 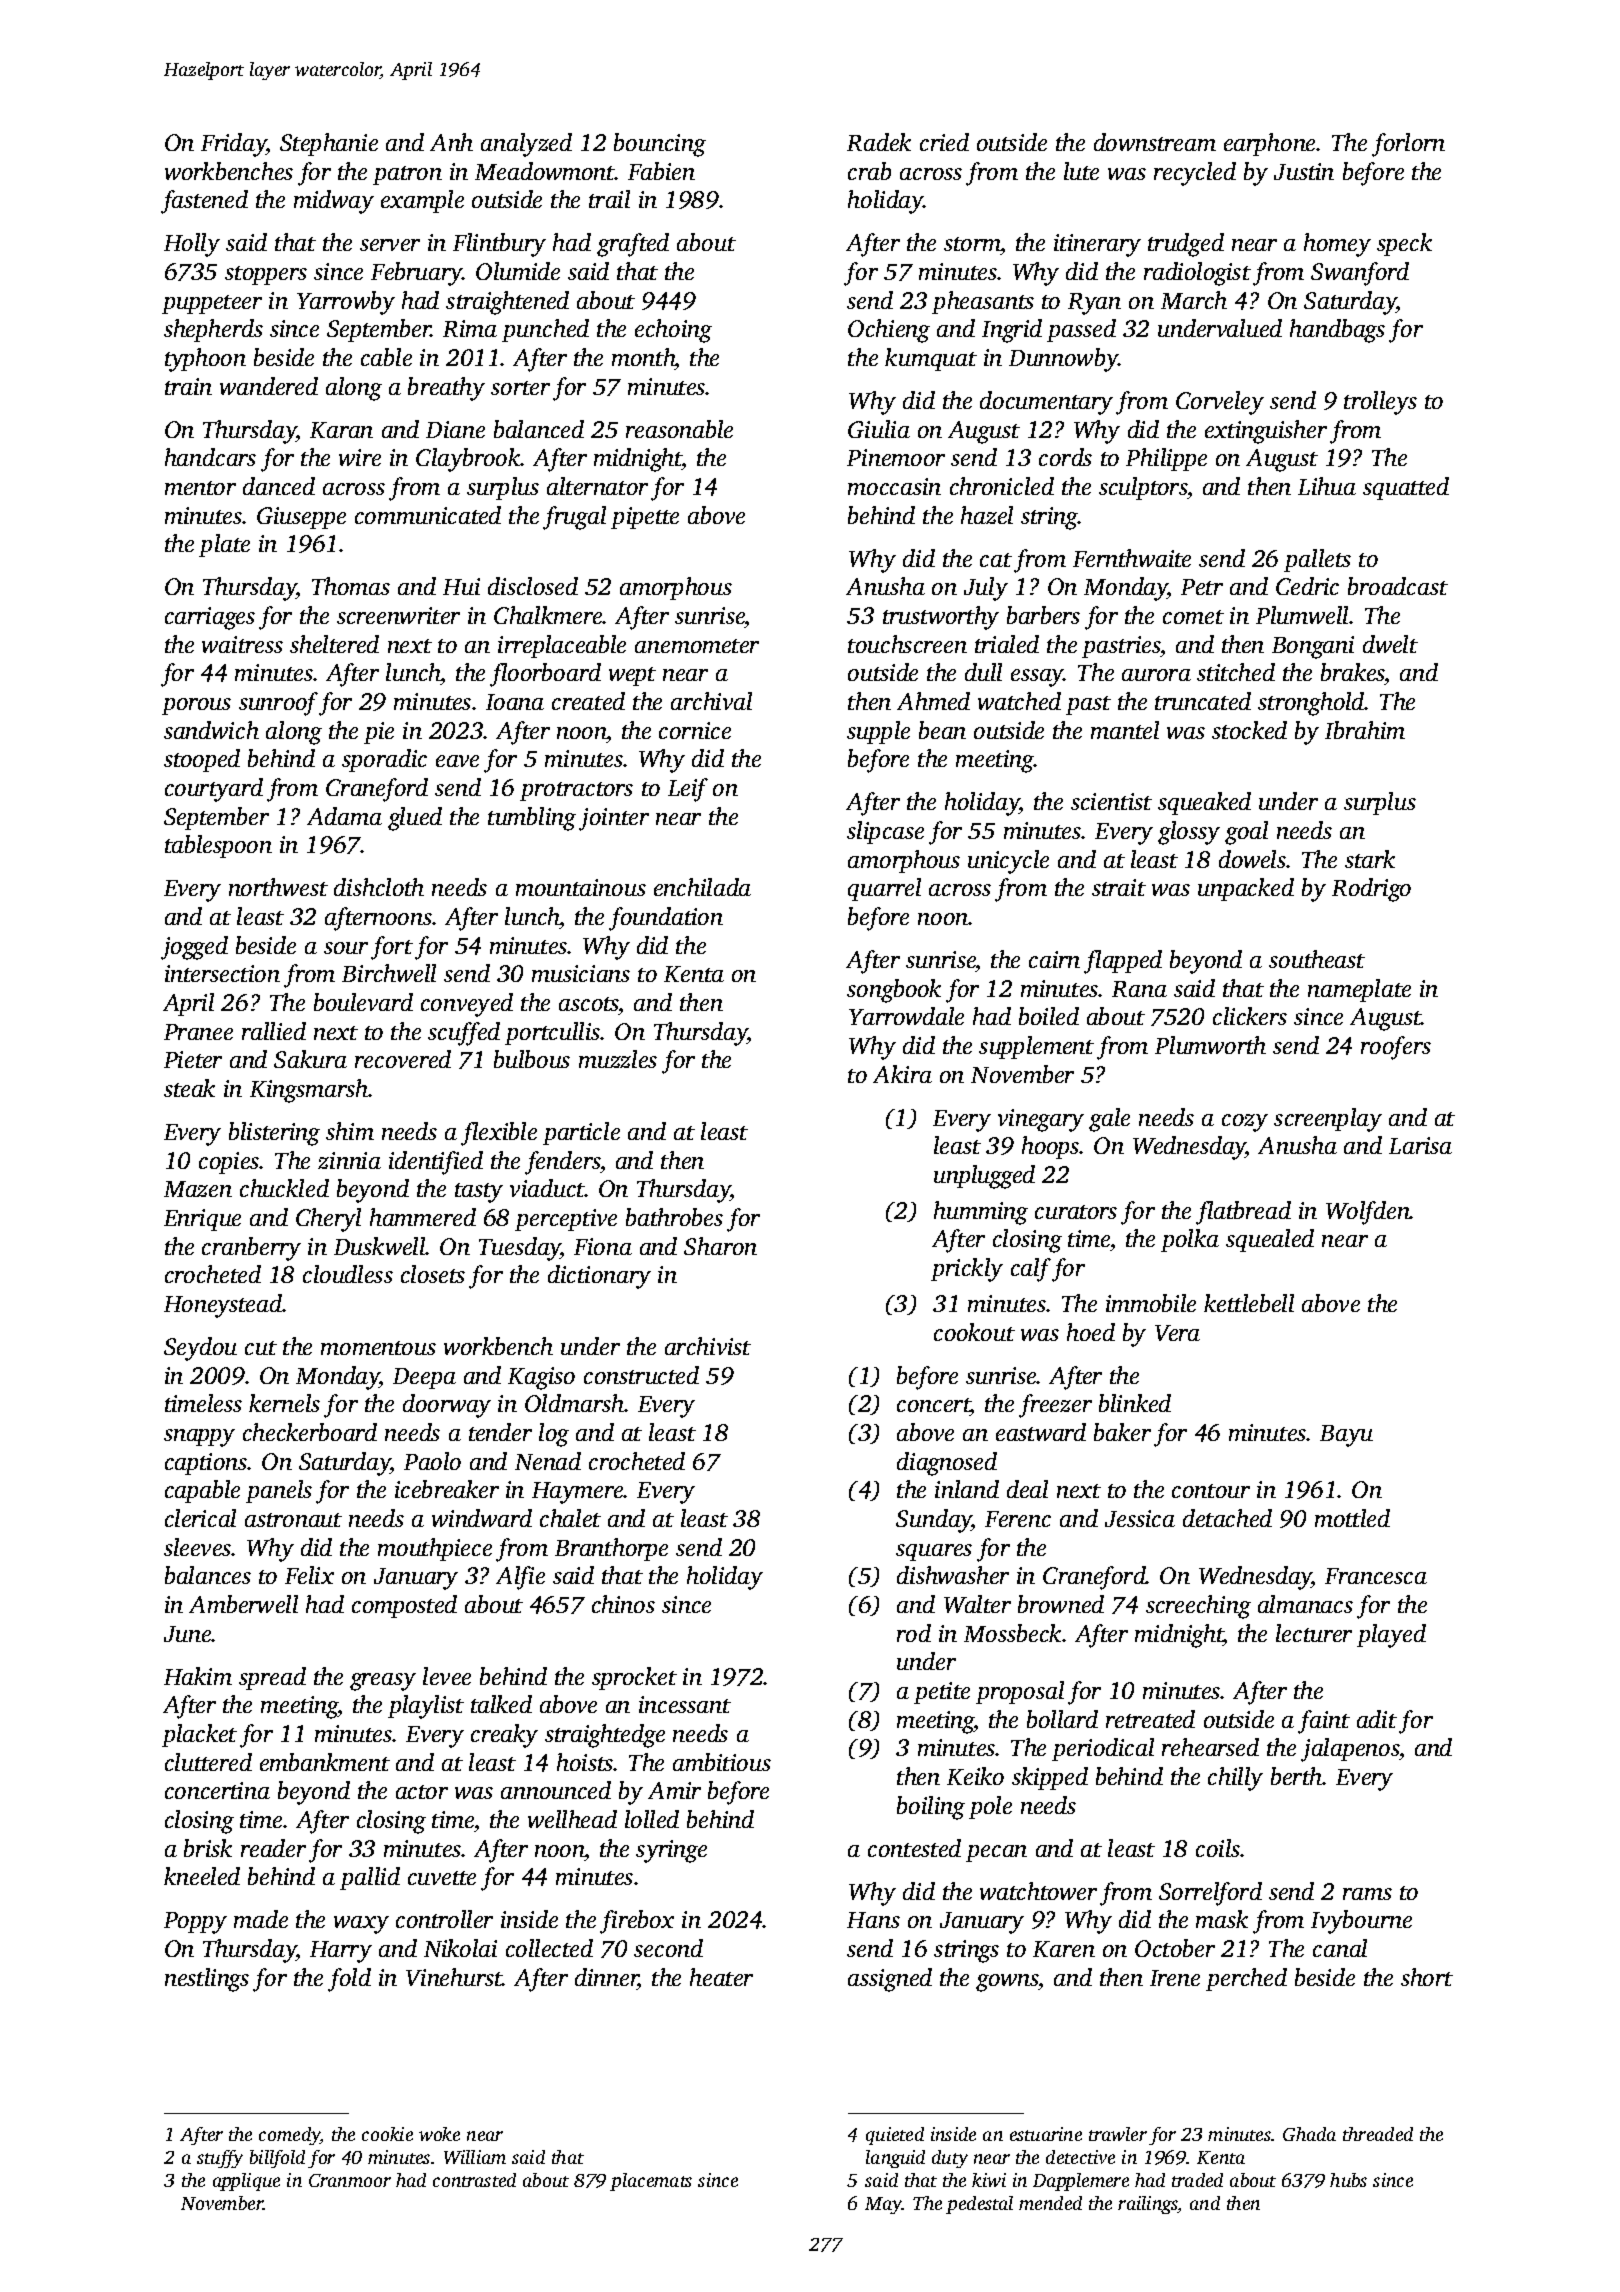 I want to click on July, so click(x=986, y=589).
